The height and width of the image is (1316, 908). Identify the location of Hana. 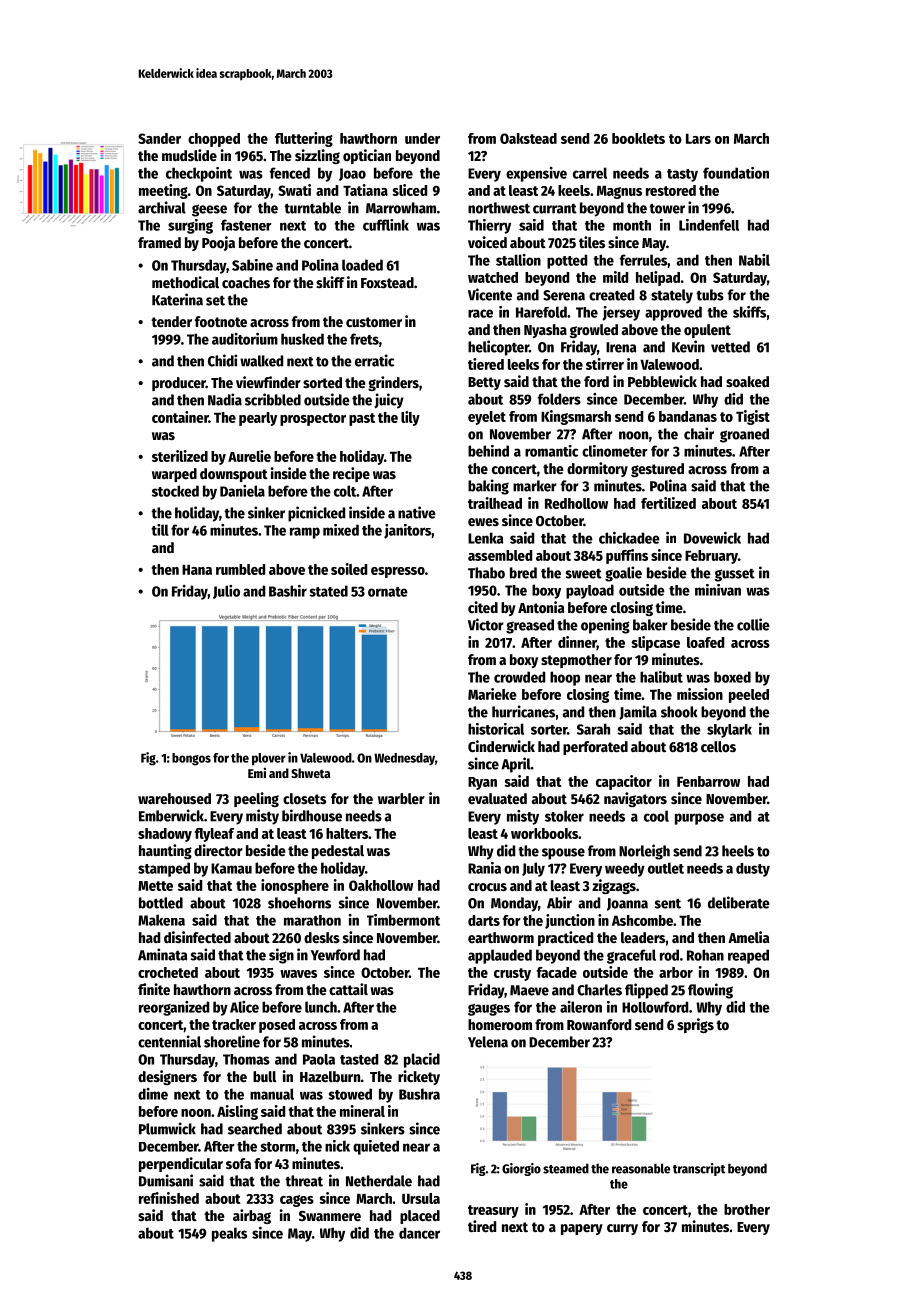
(197, 570).
